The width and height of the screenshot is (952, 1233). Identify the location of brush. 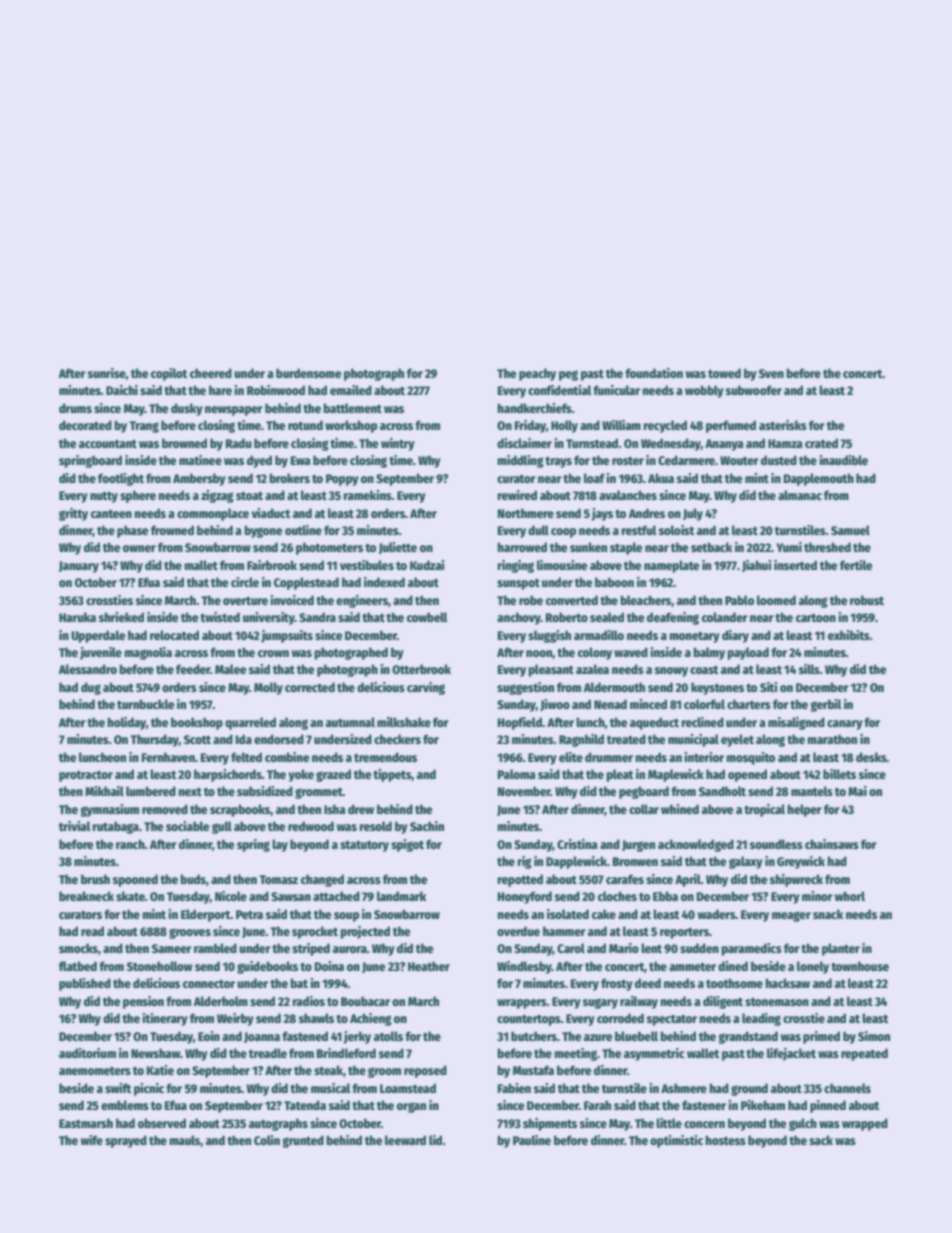
(95, 879).
